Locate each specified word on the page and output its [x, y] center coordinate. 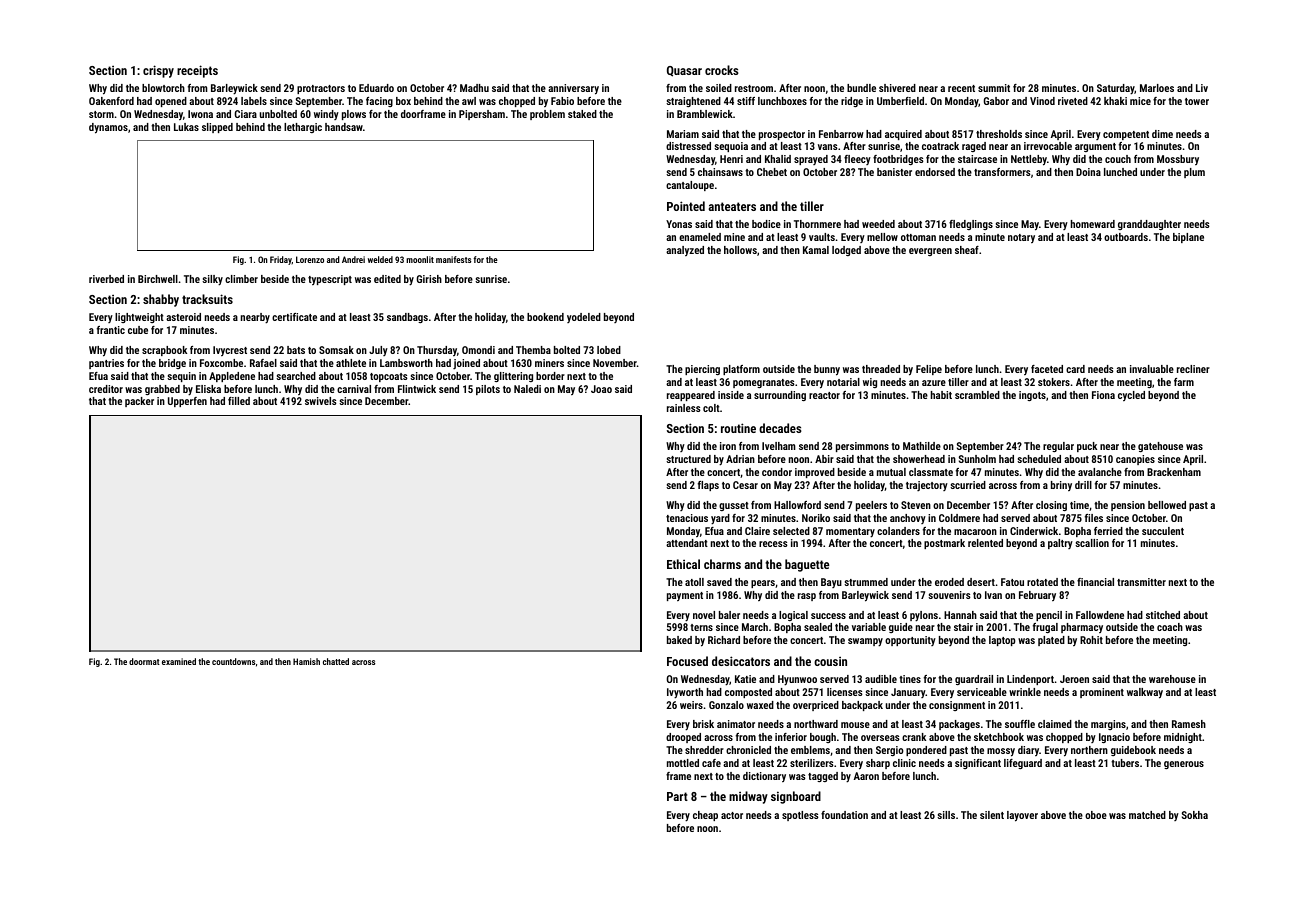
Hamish [306, 661]
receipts [197, 71]
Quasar [684, 71]
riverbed [106, 279]
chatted [336, 661]
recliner [1193, 369]
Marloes [1157, 88]
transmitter [1141, 582]
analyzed [685, 251]
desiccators [741, 661]
